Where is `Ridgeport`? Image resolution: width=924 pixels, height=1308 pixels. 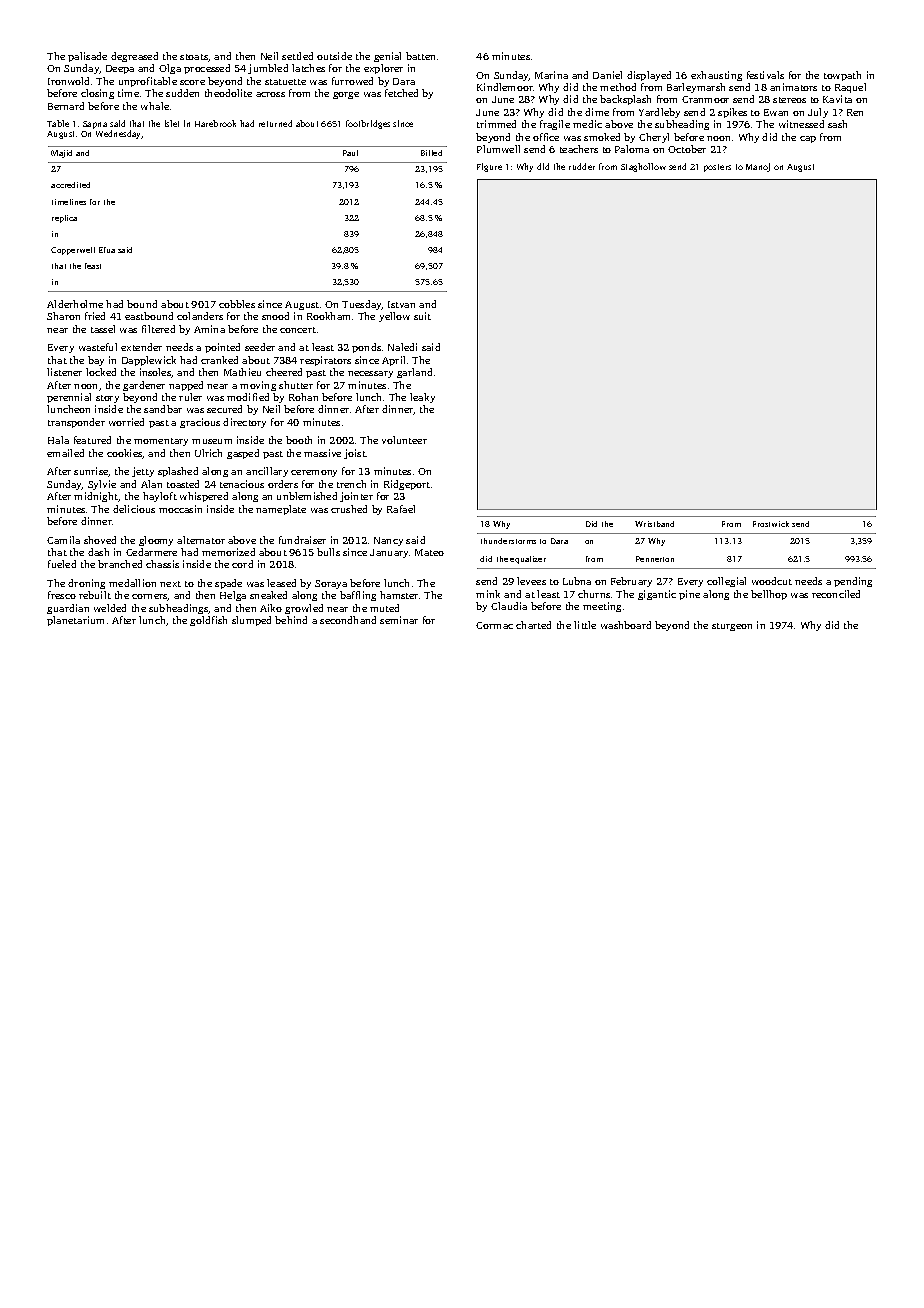 Ridgeport is located at coordinates (407, 485).
